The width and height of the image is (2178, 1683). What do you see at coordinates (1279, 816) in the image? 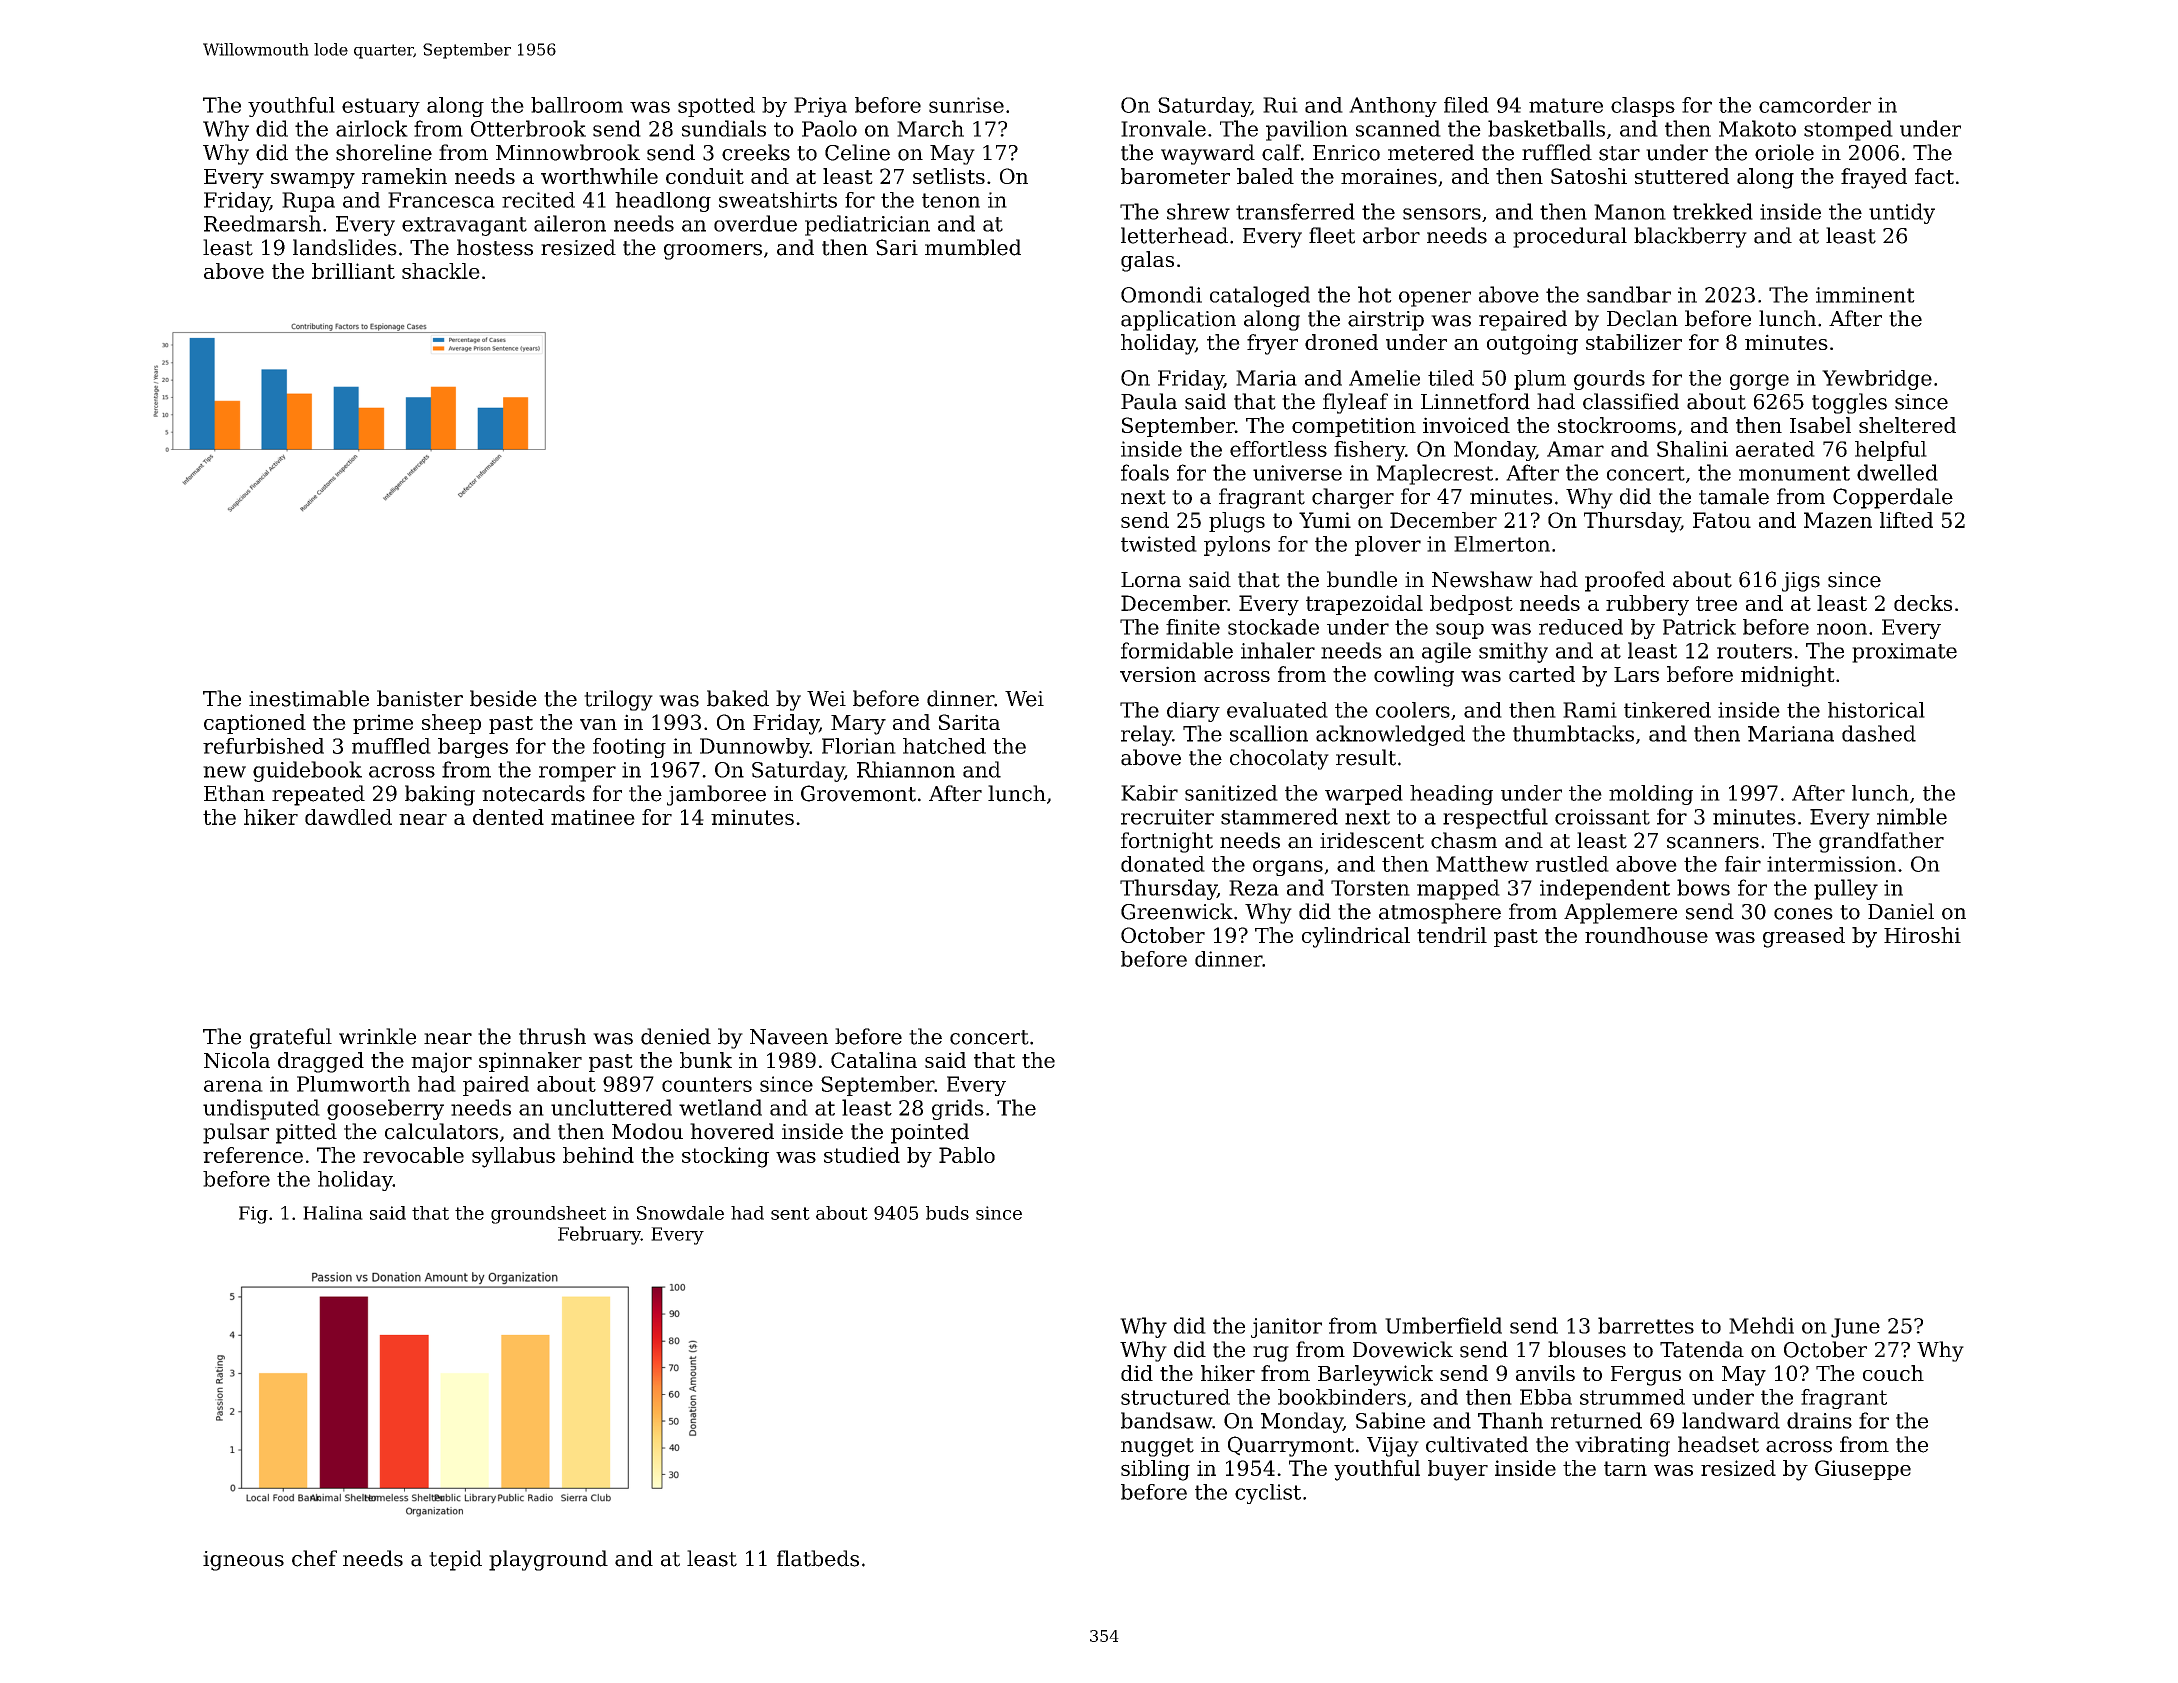
I see `stammered` at bounding box center [1279, 816].
